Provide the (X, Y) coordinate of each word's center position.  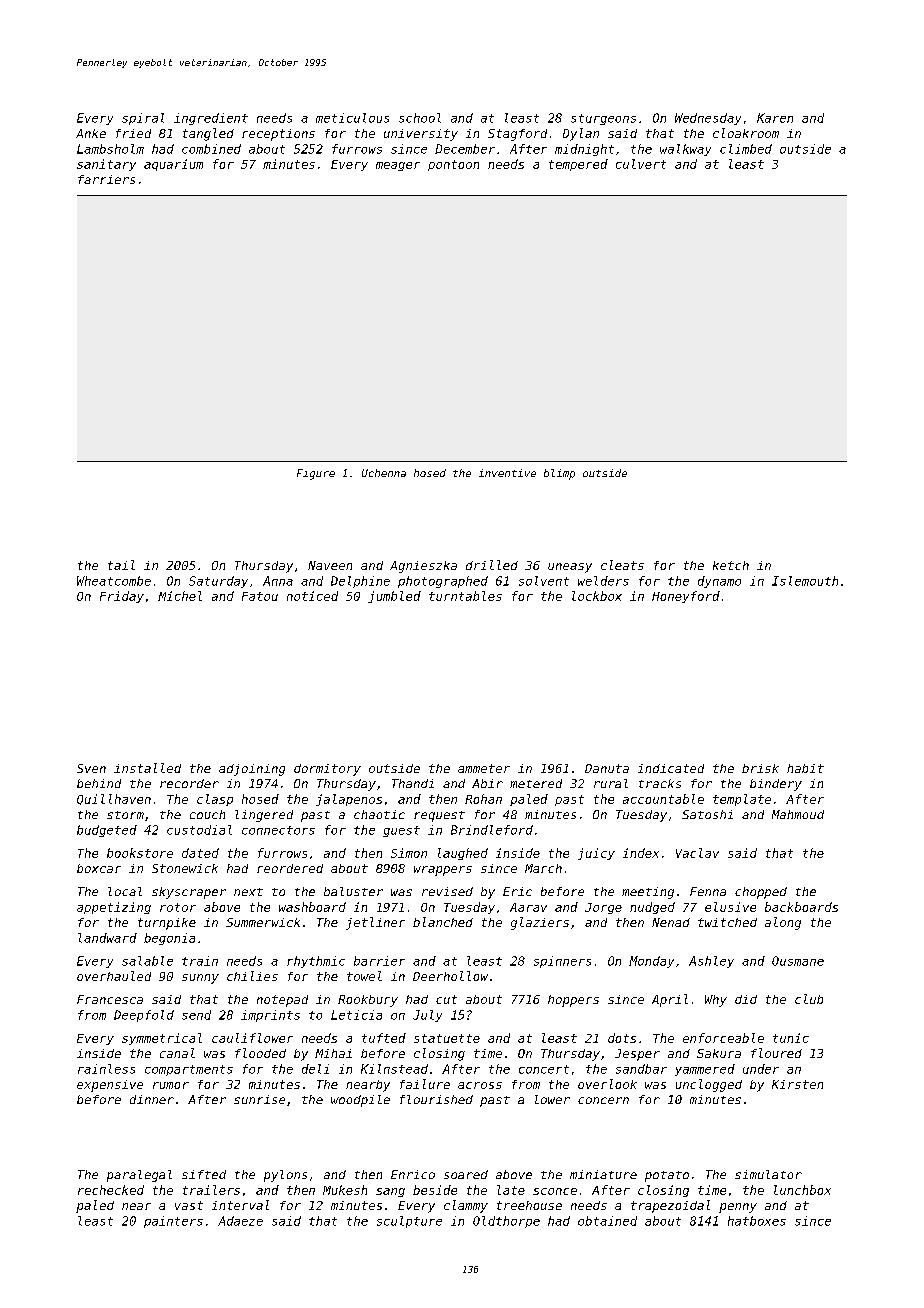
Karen (775, 118)
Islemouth (805, 581)
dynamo (719, 582)
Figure (316, 474)
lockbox (597, 596)
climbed (746, 149)
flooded (260, 1053)
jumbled (394, 597)
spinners (562, 962)
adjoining (252, 770)
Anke (91, 133)
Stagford (517, 135)
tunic (791, 1038)
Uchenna (384, 473)
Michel (180, 596)
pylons (285, 1176)
